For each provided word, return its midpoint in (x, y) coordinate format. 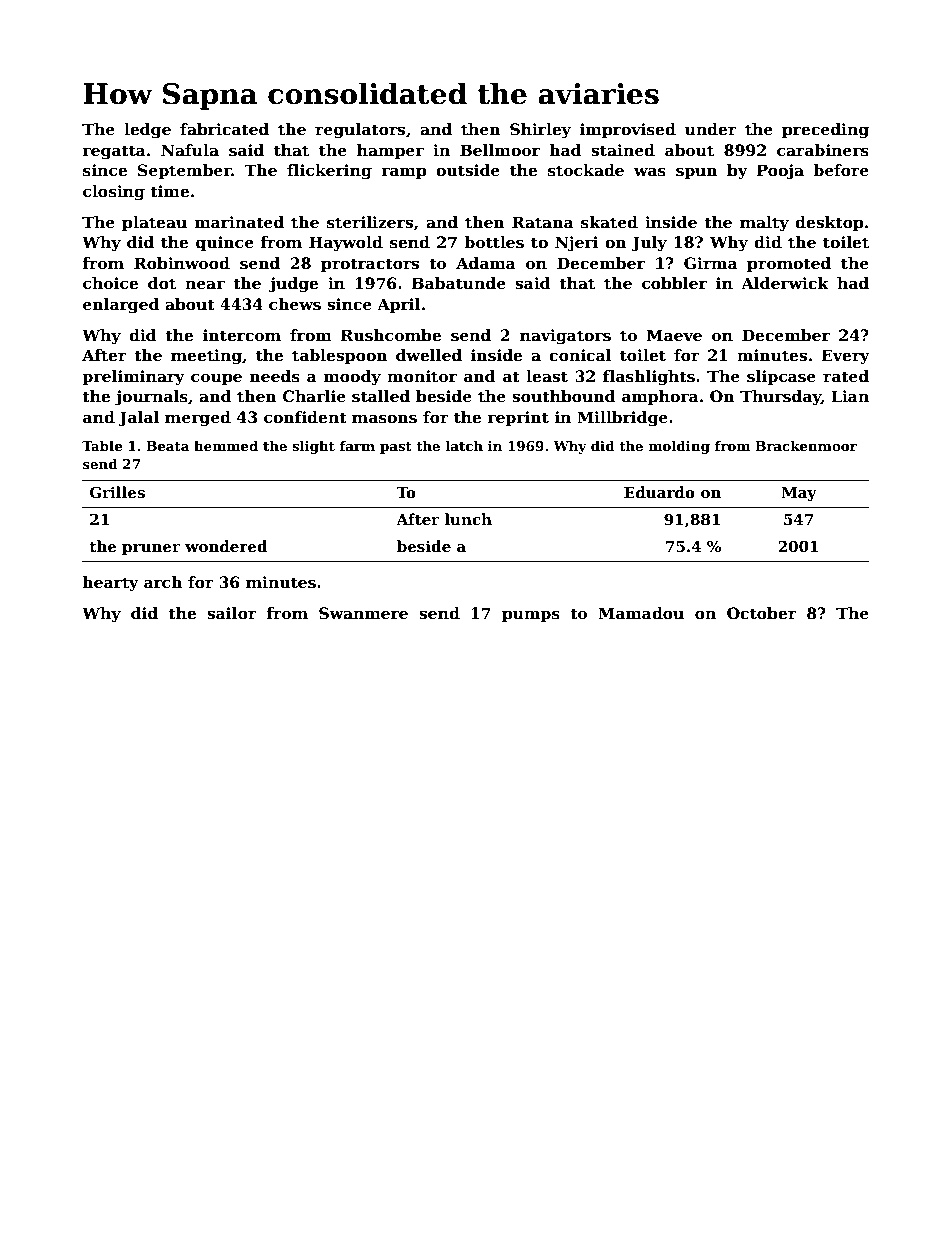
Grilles (117, 492)
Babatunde (459, 283)
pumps (531, 616)
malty (764, 224)
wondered (226, 546)
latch (464, 445)
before (841, 170)
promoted (789, 264)
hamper (390, 151)
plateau (154, 223)
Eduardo (659, 492)
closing (114, 193)
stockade (586, 170)
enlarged (121, 306)
